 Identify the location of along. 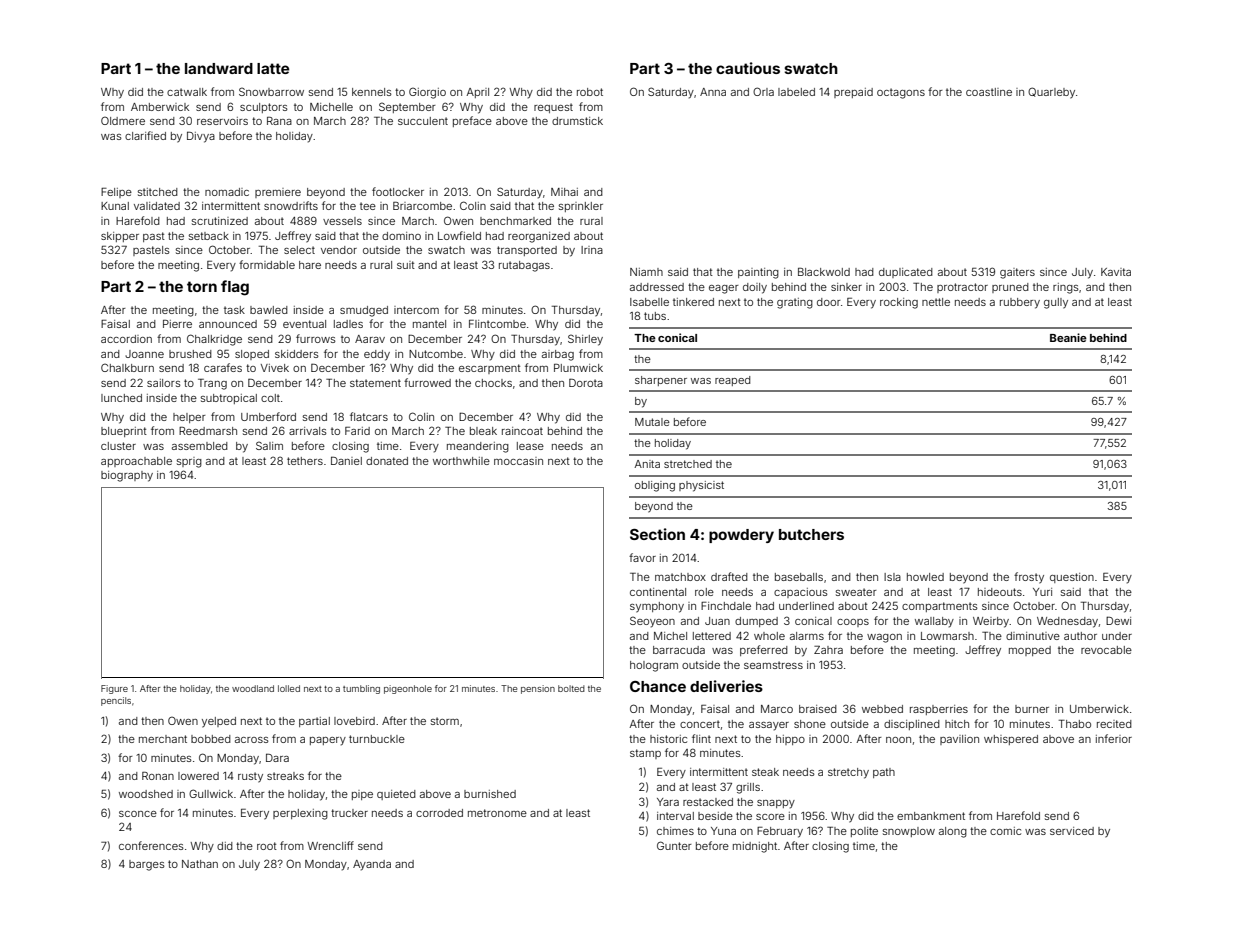
(953, 832).
